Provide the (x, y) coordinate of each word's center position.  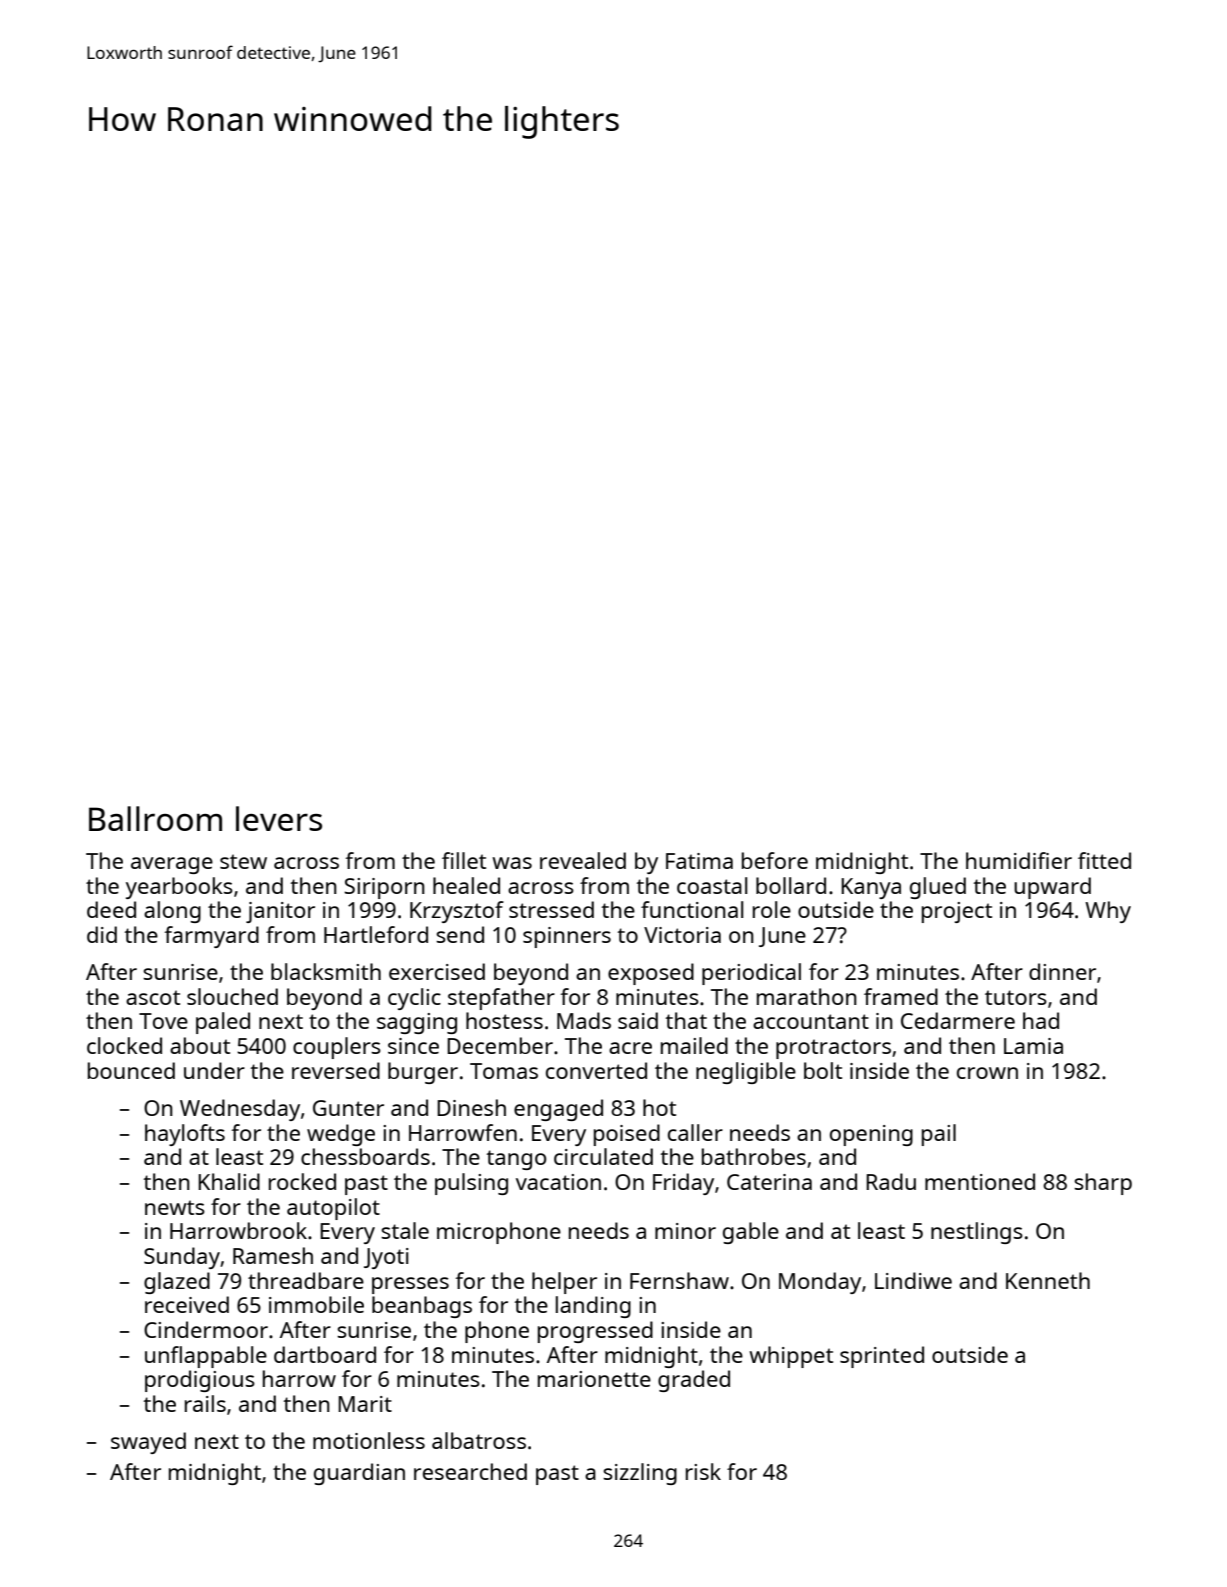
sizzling (640, 1474)
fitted (1104, 860)
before (775, 860)
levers (279, 818)
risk (703, 1471)
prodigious (200, 1381)
